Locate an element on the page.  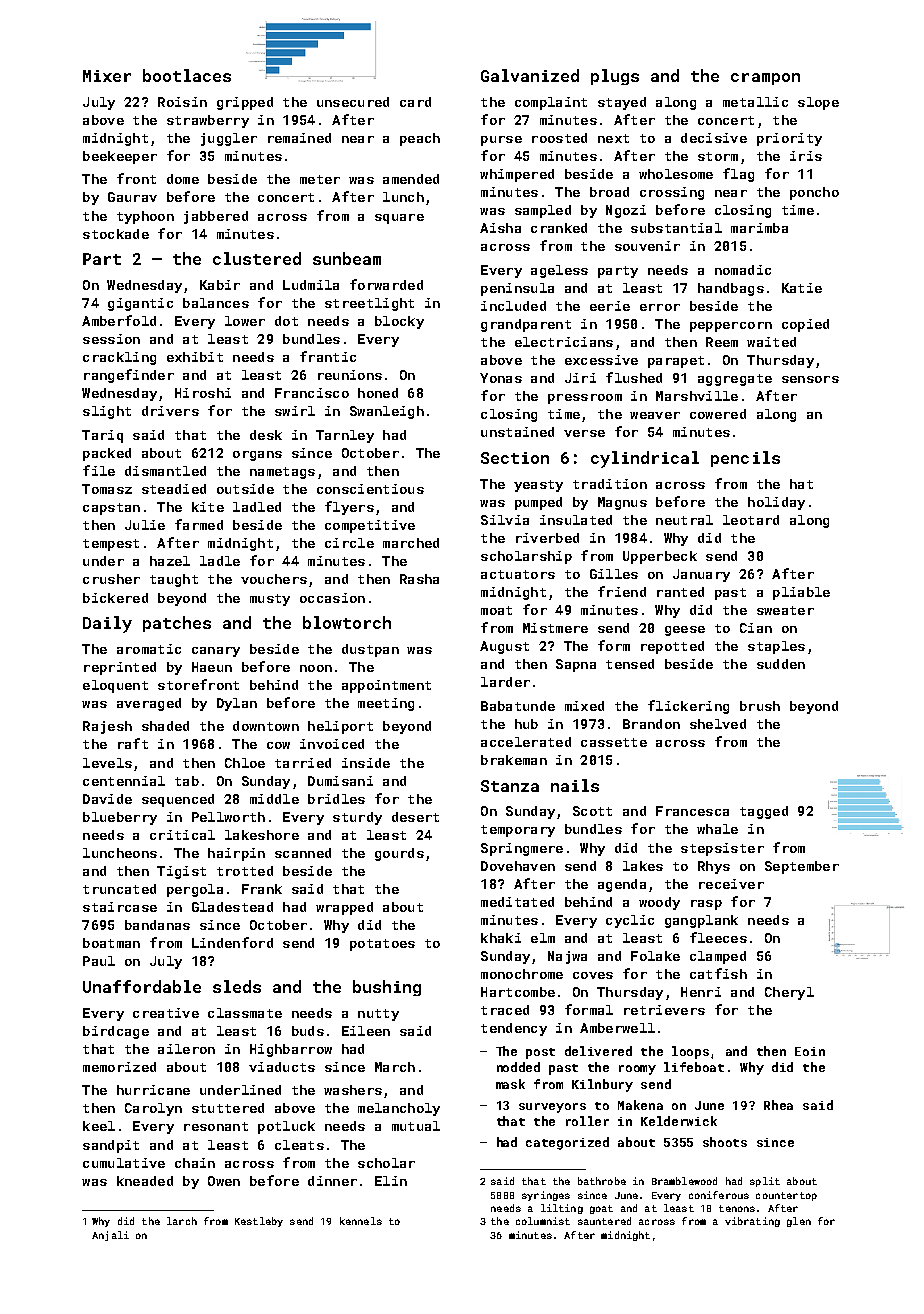
next is located at coordinates (613, 138).
